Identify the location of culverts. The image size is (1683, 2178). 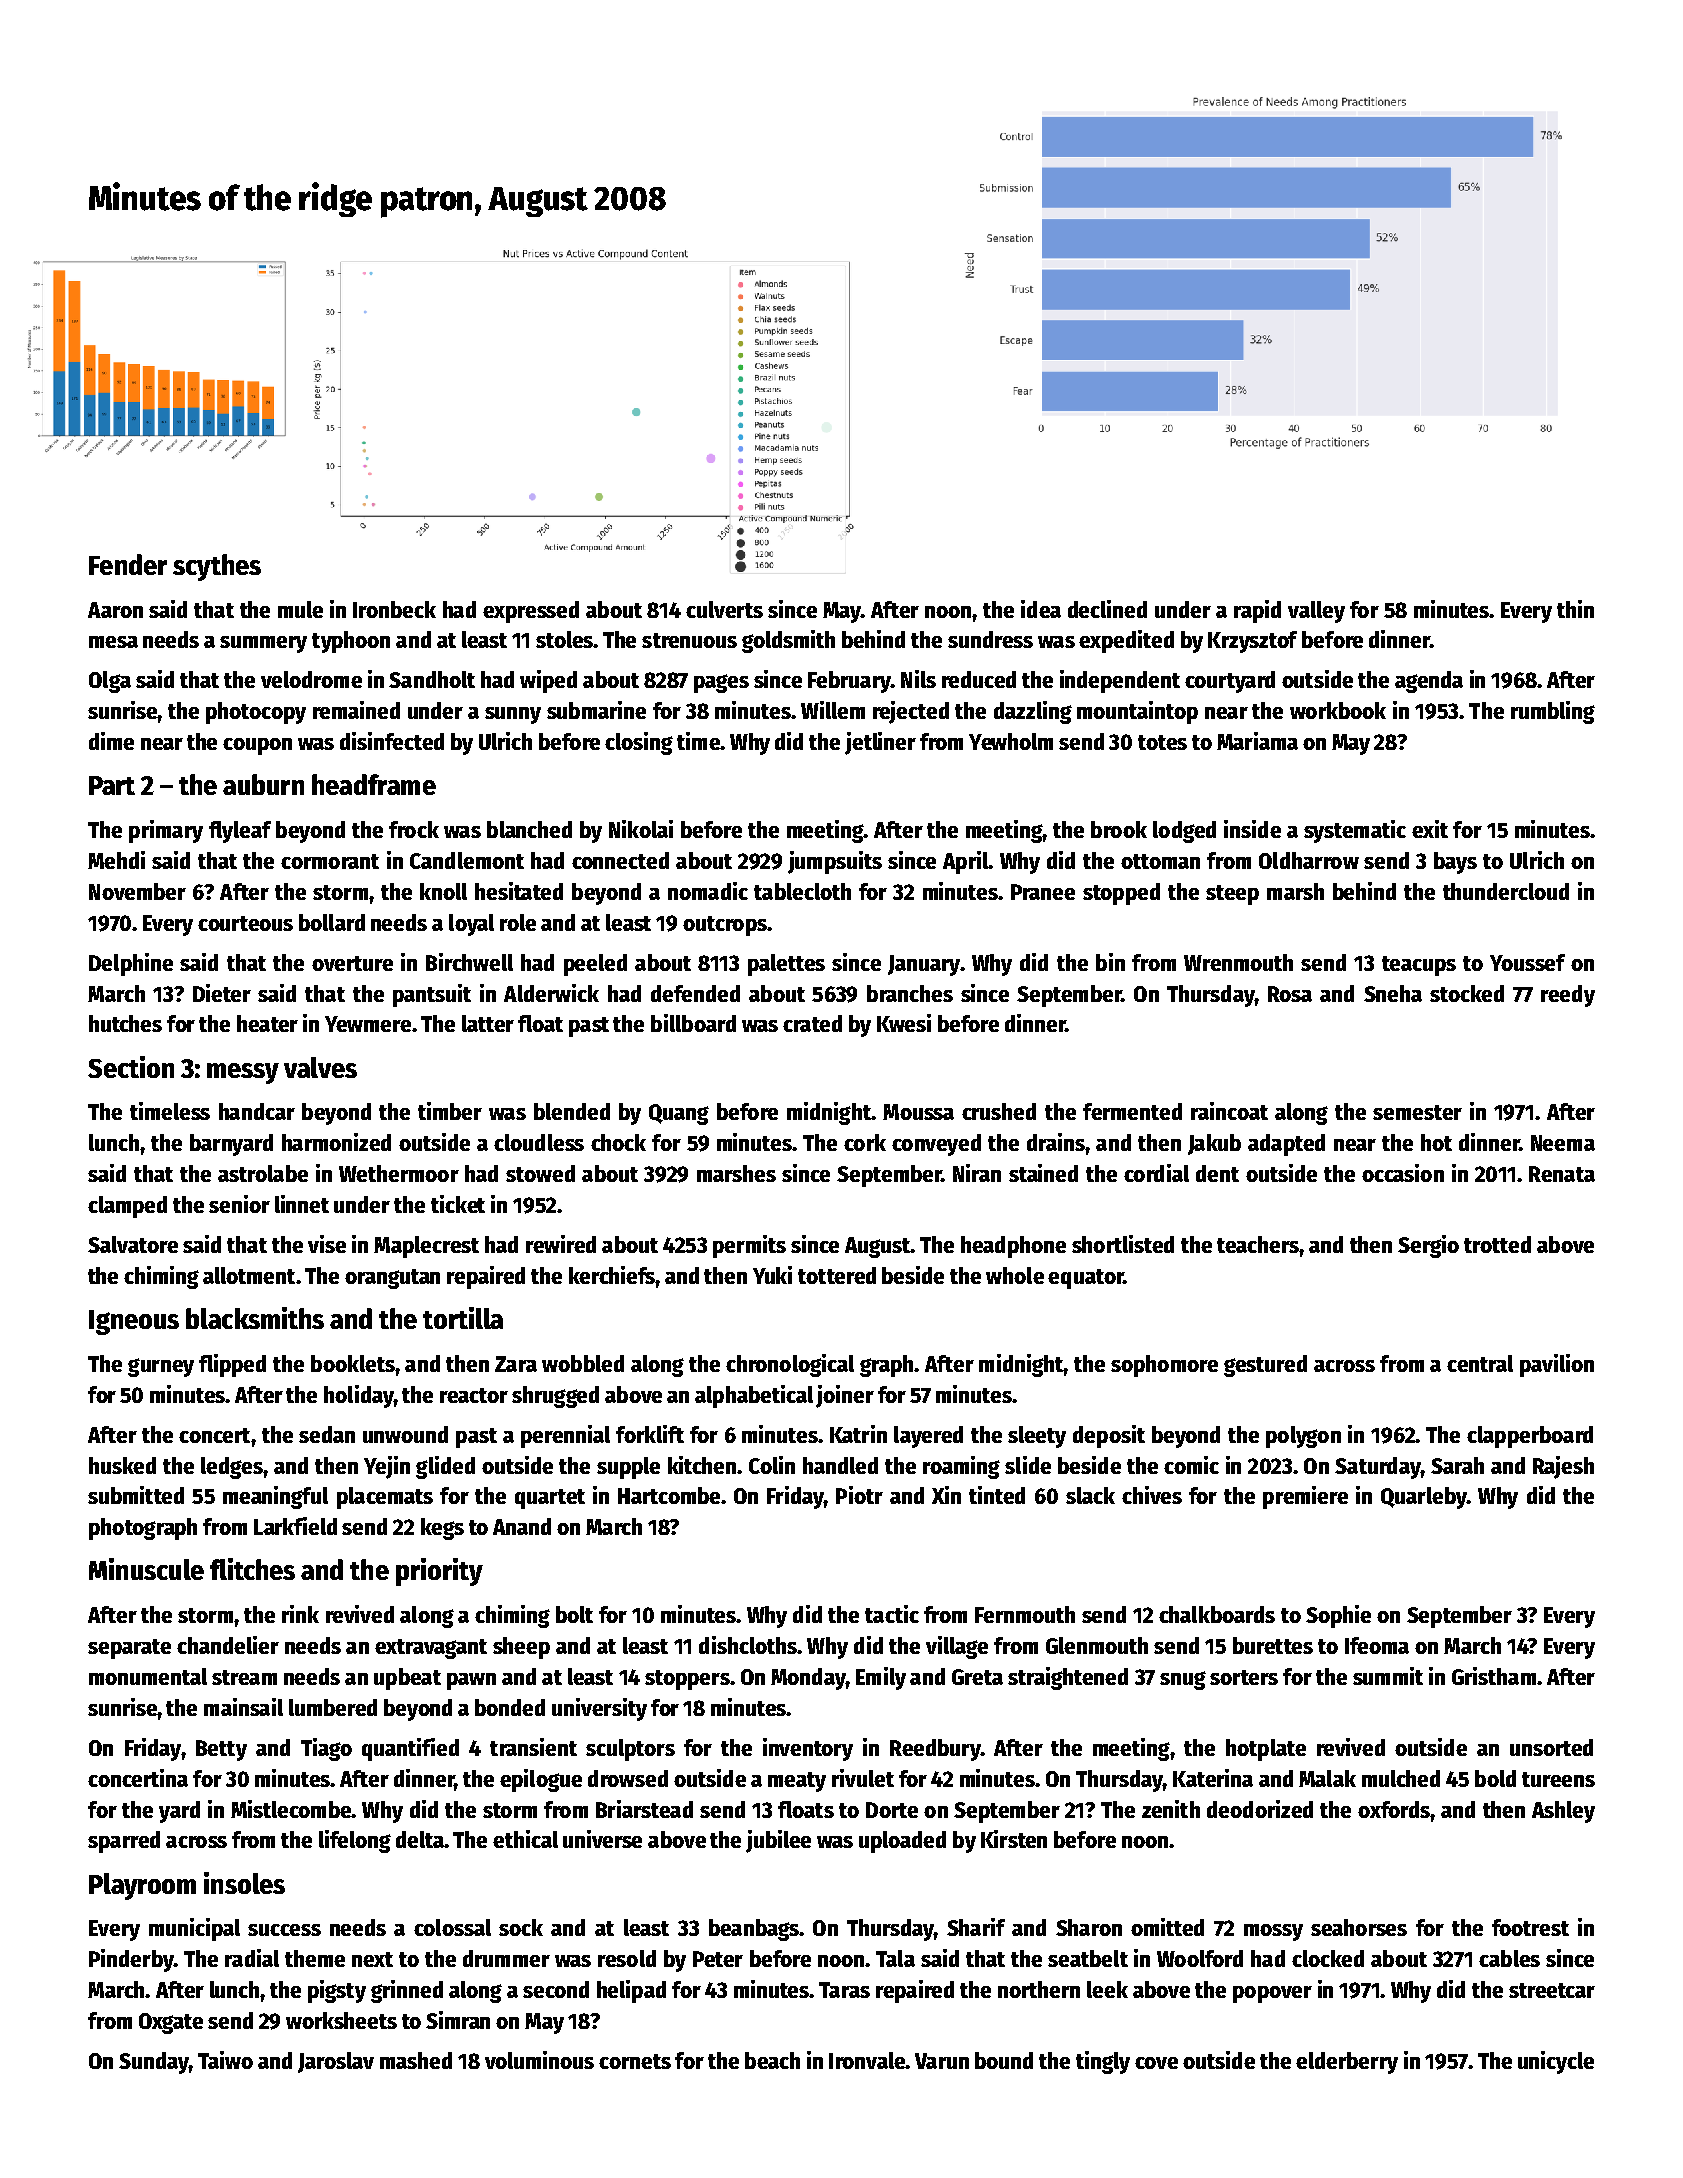
(724, 609).
